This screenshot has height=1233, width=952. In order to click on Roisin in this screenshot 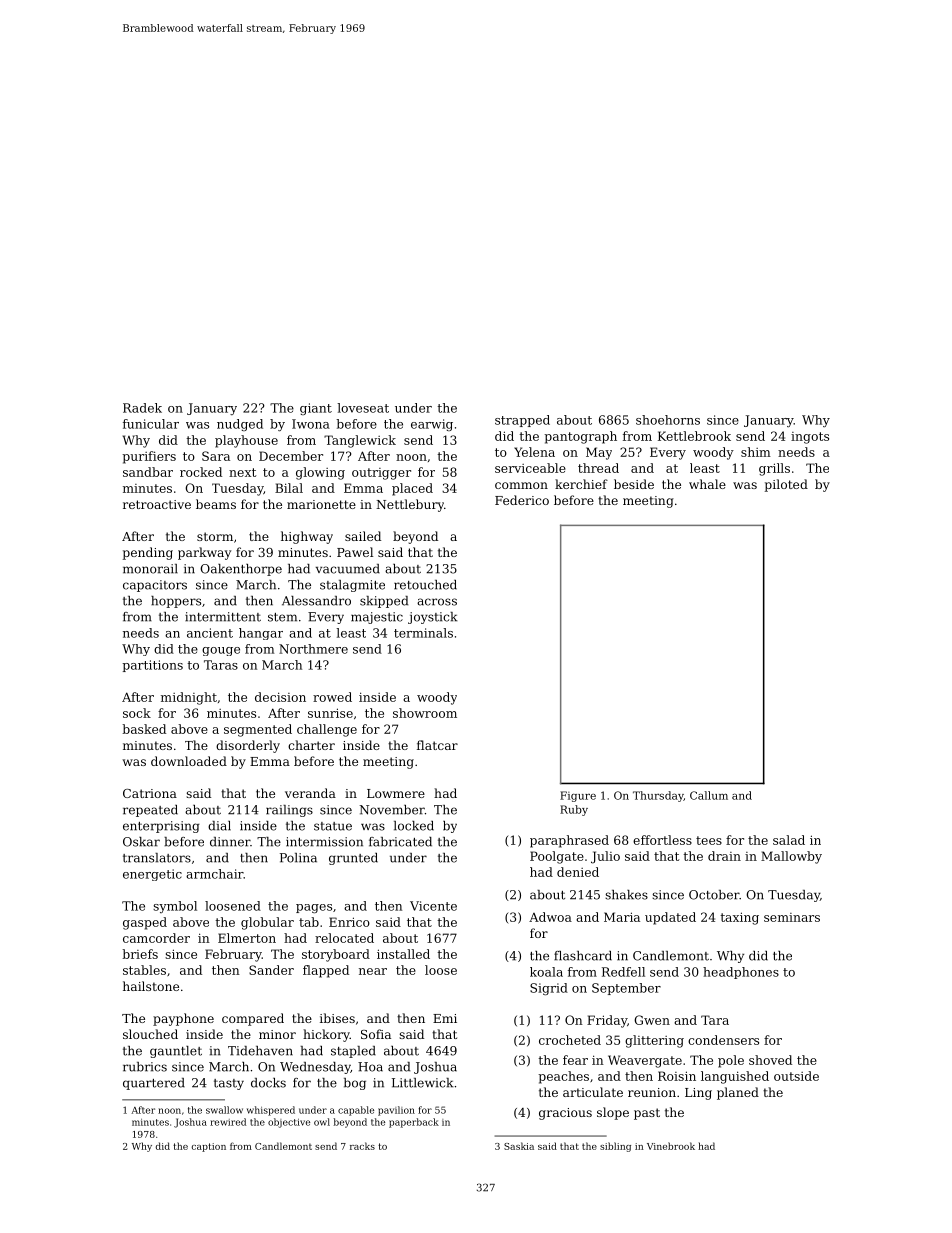, I will do `click(677, 1076)`.
